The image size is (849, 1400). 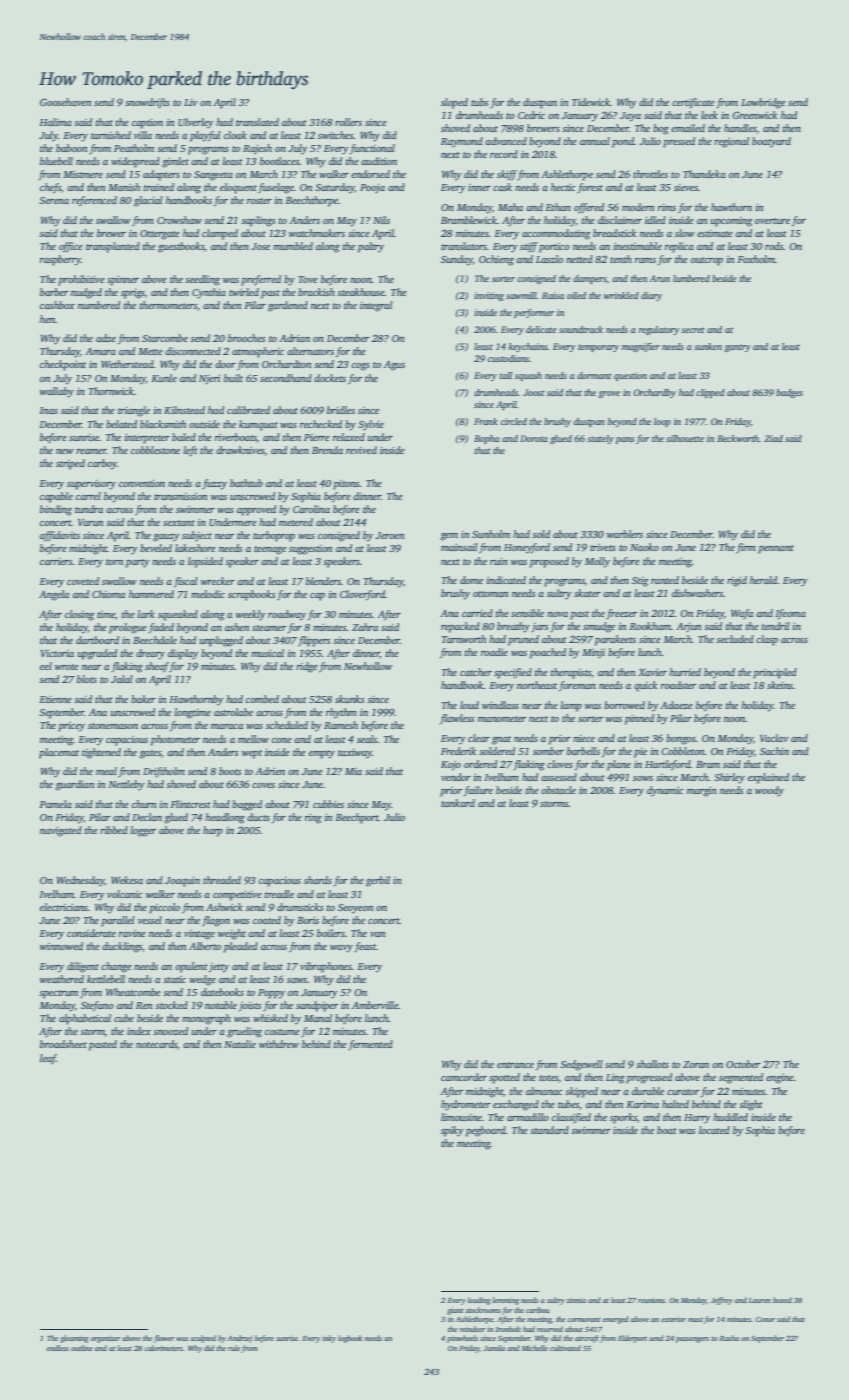 What do you see at coordinates (286, 378) in the screenshot?
I see `secondhand` at bounding box center [286, 378].
